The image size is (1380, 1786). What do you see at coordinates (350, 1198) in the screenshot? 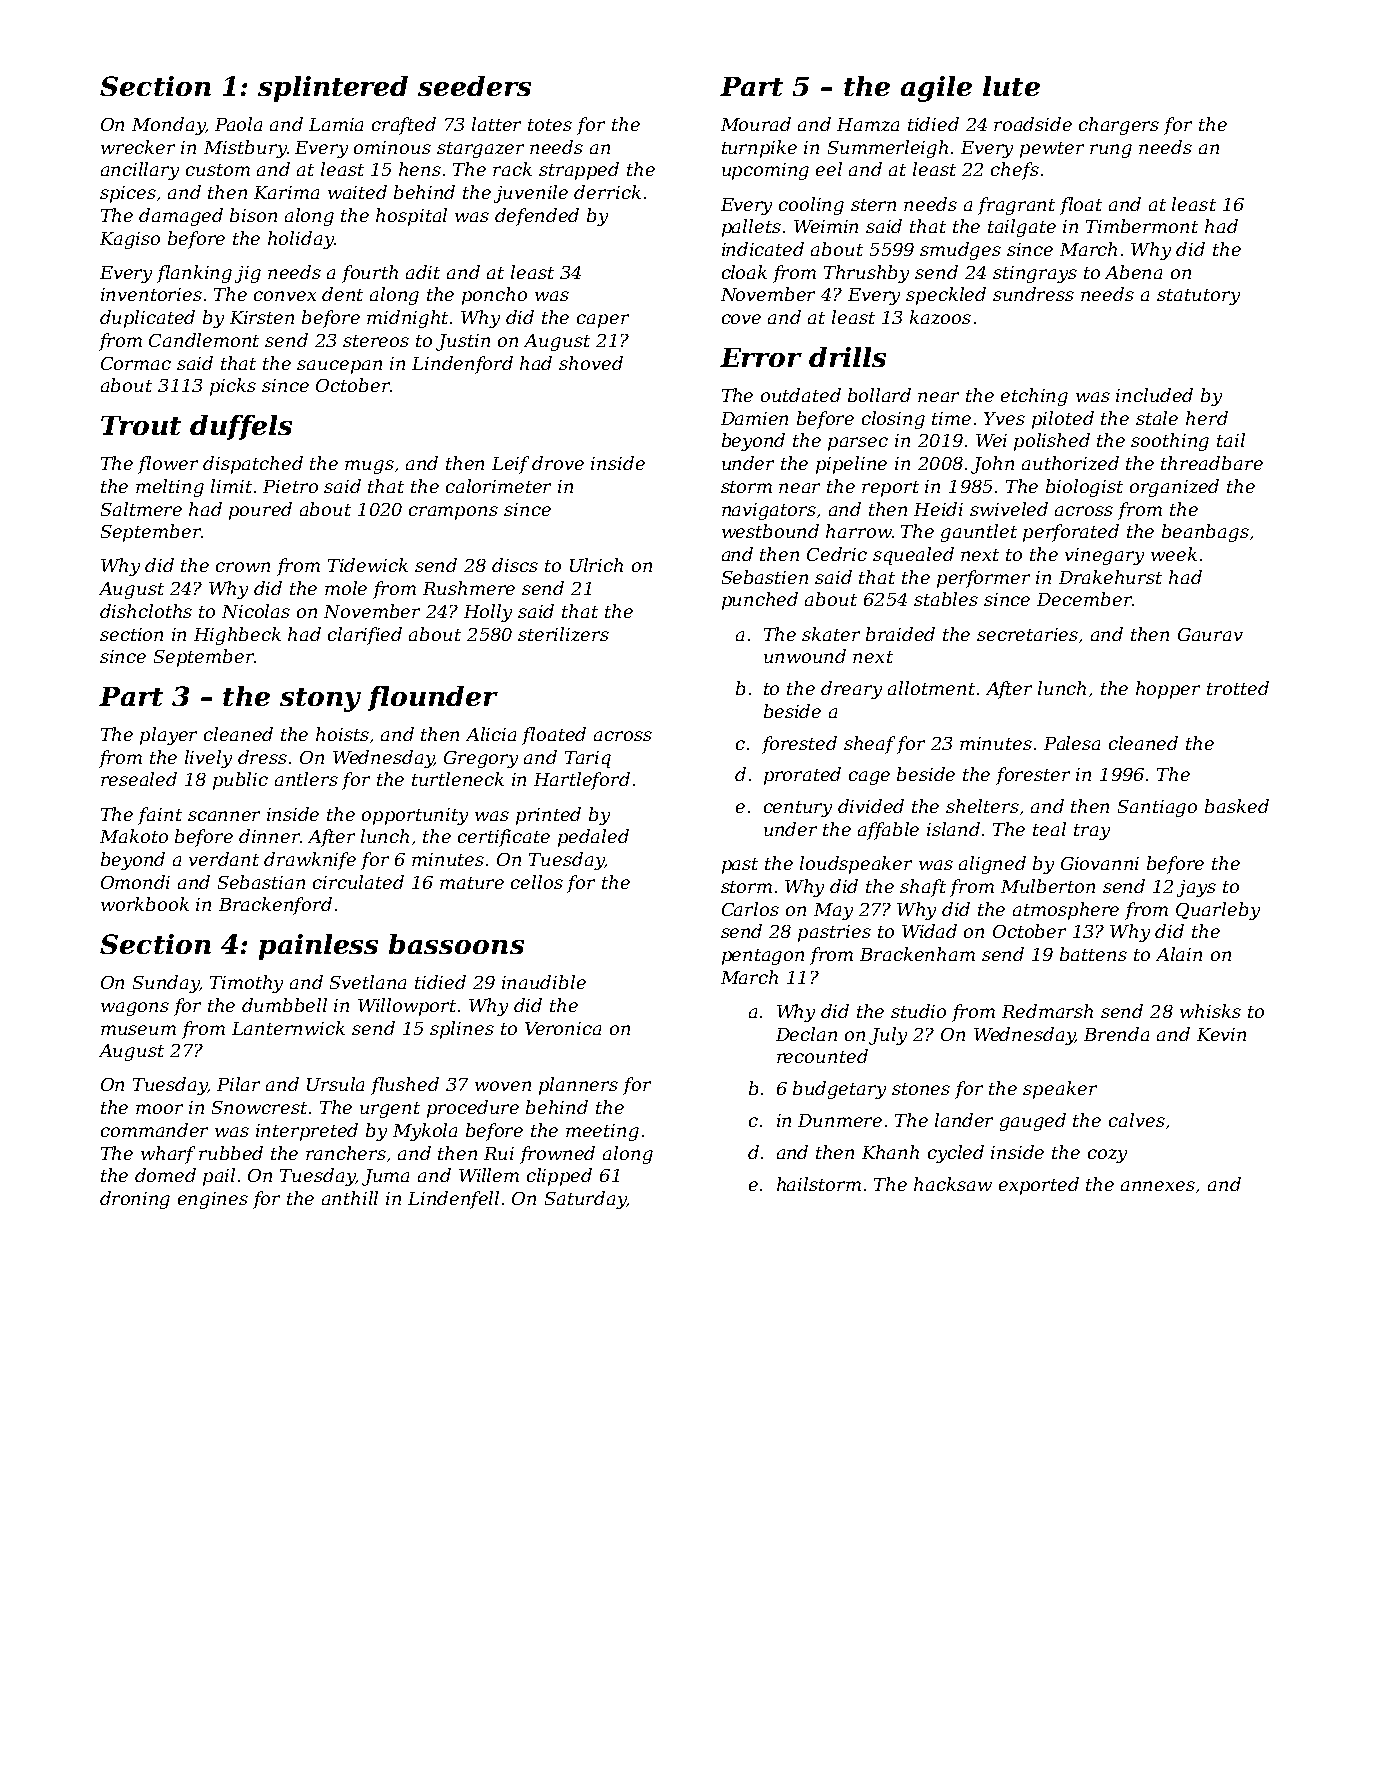
I see `anthill` at bounding box center [350, 1198].
